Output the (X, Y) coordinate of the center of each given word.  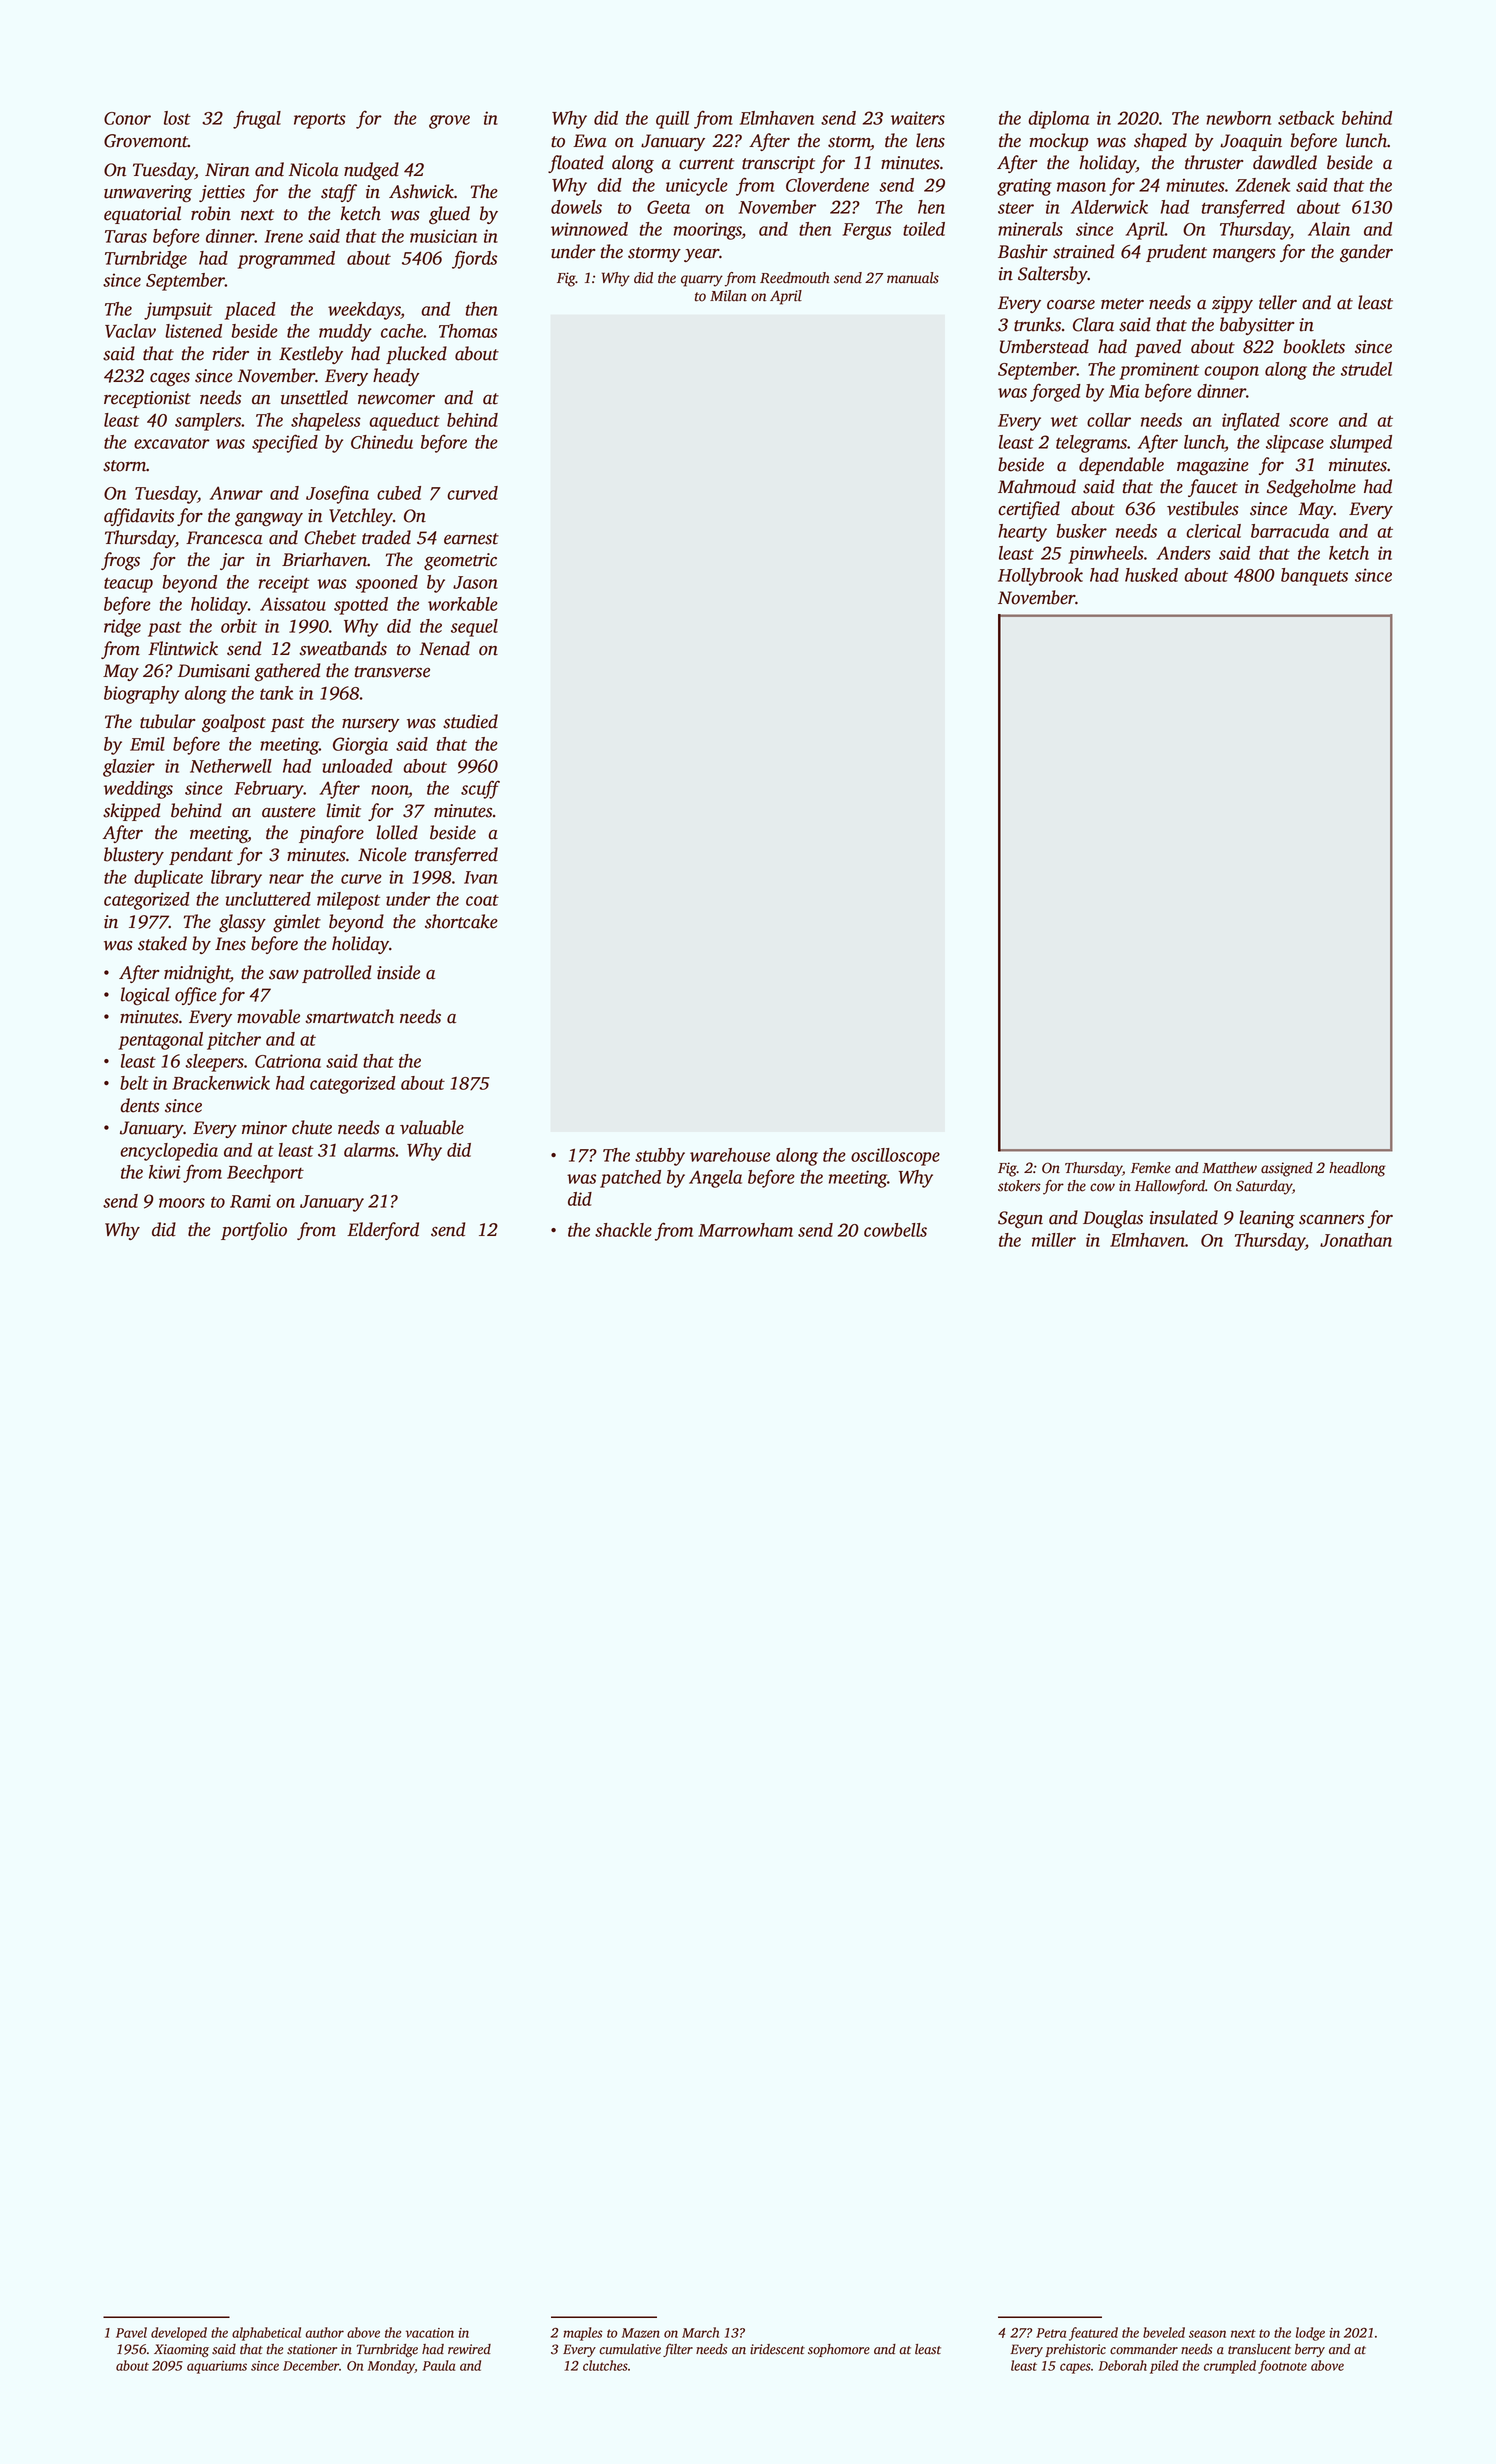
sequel (474, 628)
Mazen (641, 2333)
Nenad (444, 648)
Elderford (383, 1231)
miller (1054, 1240)
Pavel (131, 2332)
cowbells (895, 1230)
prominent (1159, 371)
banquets (1314, 577)
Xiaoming (181, 2350)
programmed (286, 260)
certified (1029, 510)
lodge (1310, 2334)
